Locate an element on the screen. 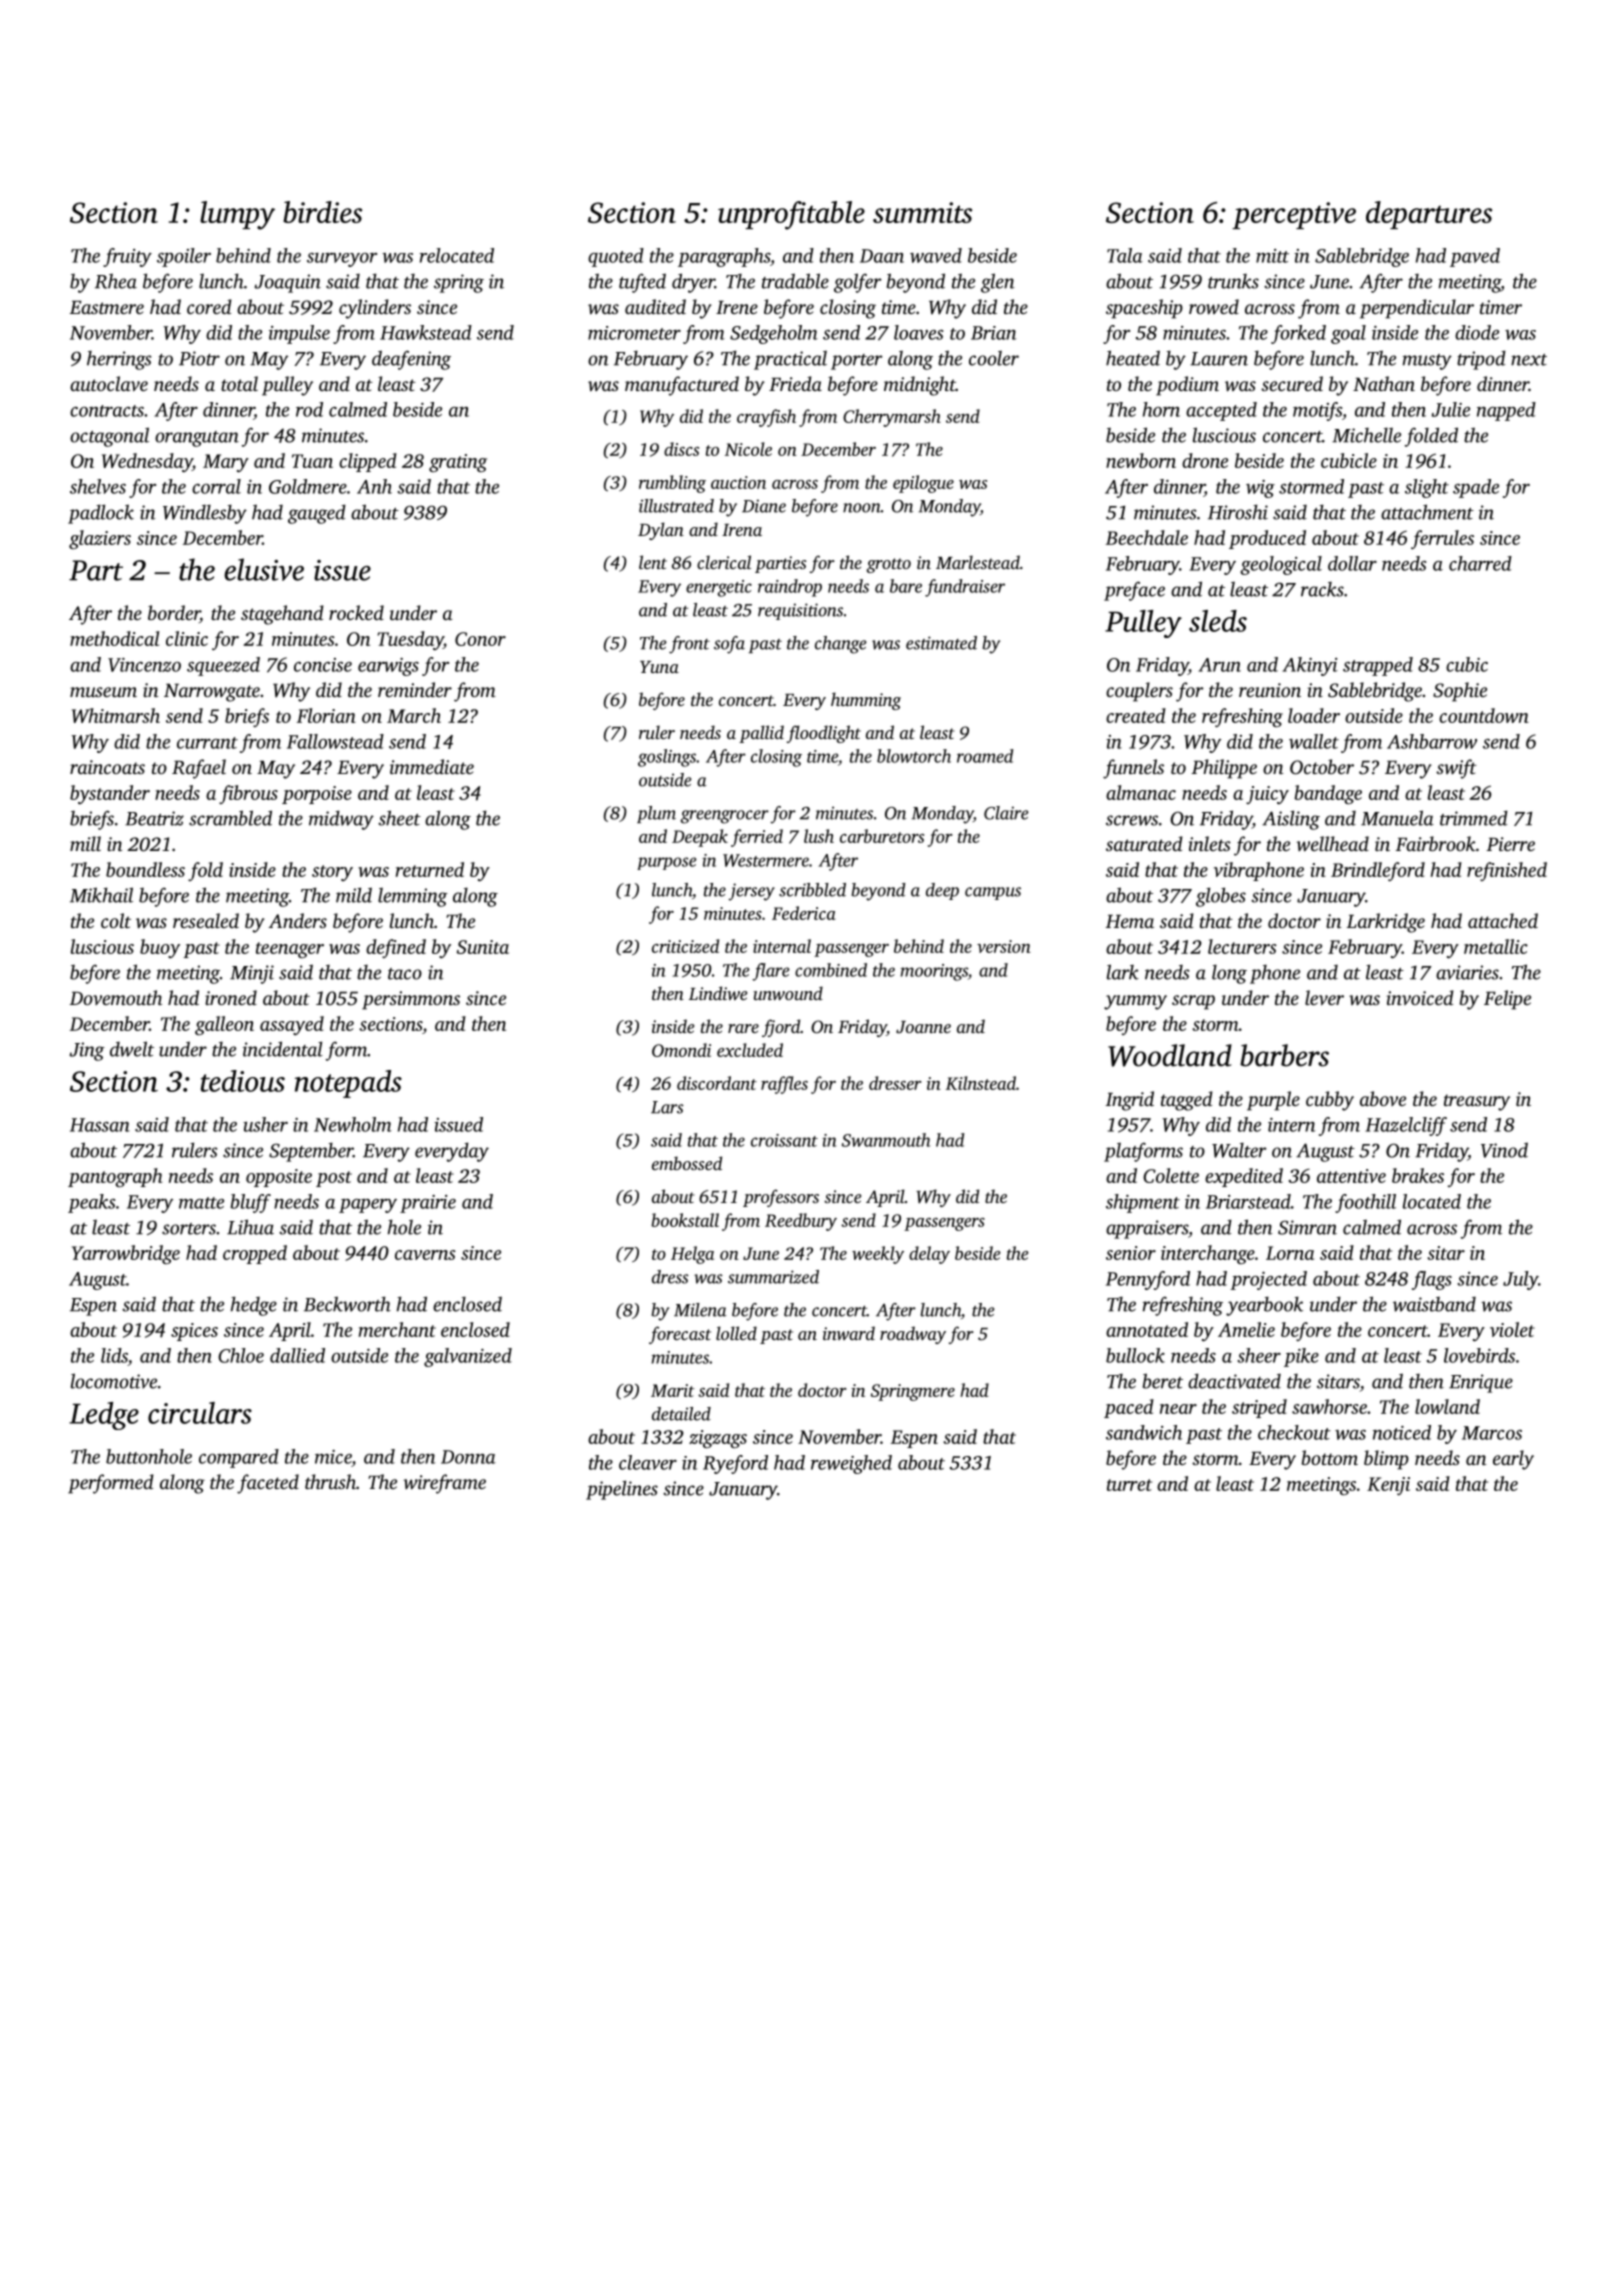 This screenshot has height=2292, width=1620. perceptive is located at coordinates (1294, 215).
